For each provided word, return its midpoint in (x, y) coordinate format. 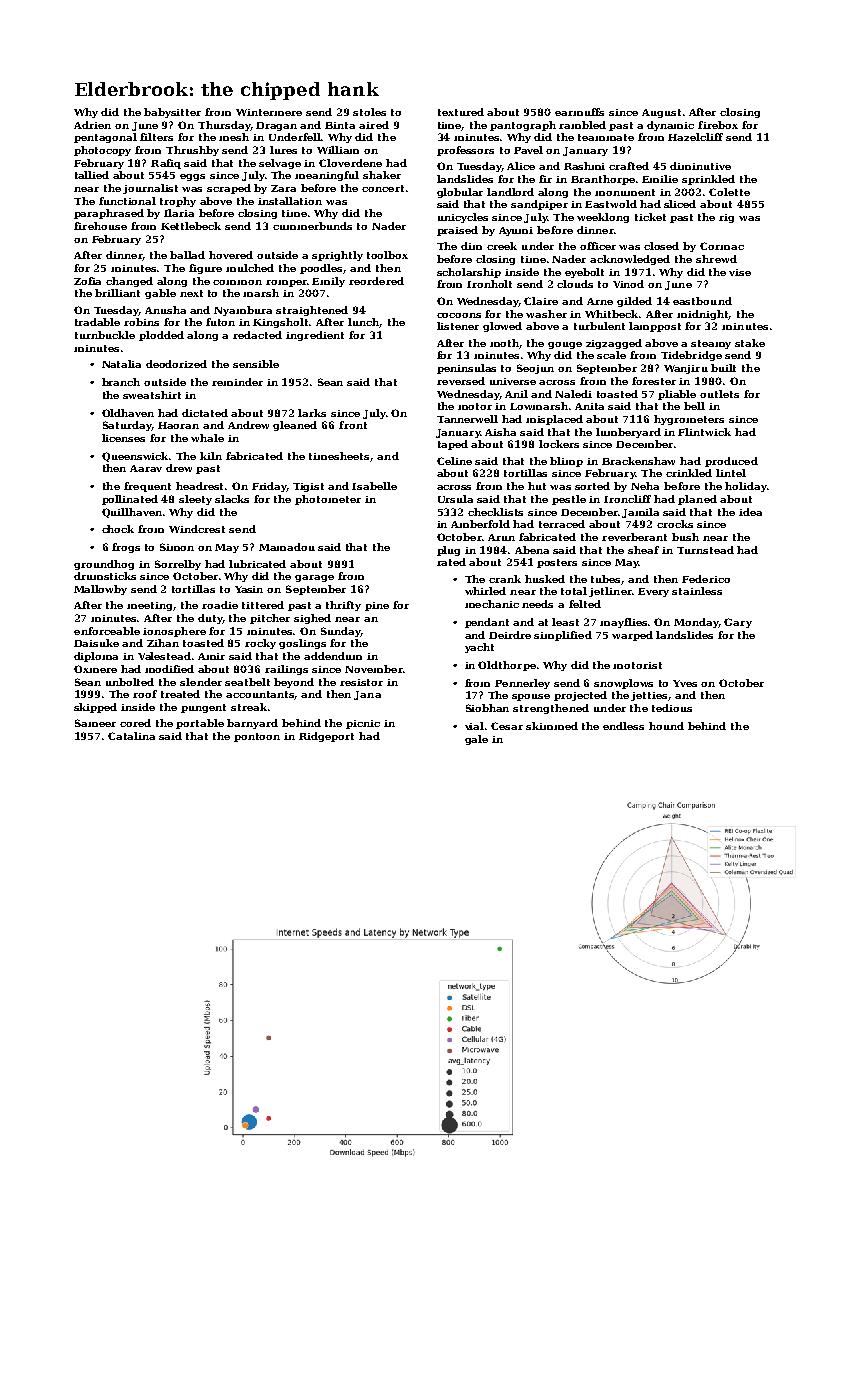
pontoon (257, 737)
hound (666, 726)
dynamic (670, 126)
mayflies (623, 623)
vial (474, 726)
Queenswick (136, 457)
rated (451, 562)
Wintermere (269, 112)
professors (465, 151)
